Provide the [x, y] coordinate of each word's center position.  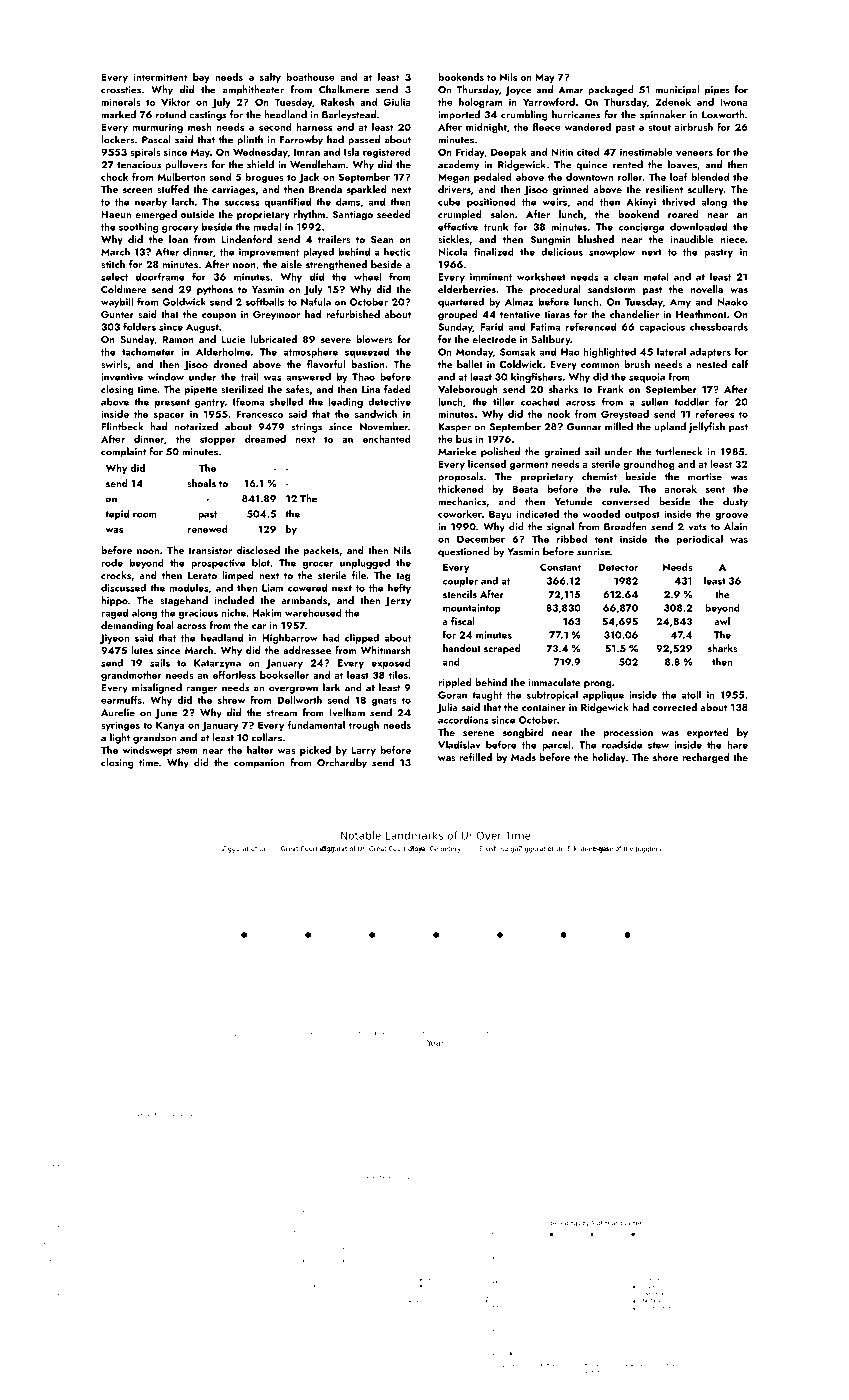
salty [270, 78]
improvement [269, 253]
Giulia [397, 102]
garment [529, 465]
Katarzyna [217, 664]
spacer [169, 416]
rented [628, 164]
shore [665, 757]
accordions [463, 719]
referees [715, 414]
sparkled [367, 190]
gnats [384, 701]
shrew [231, 700]
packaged [611, 90]
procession [628, 733]
